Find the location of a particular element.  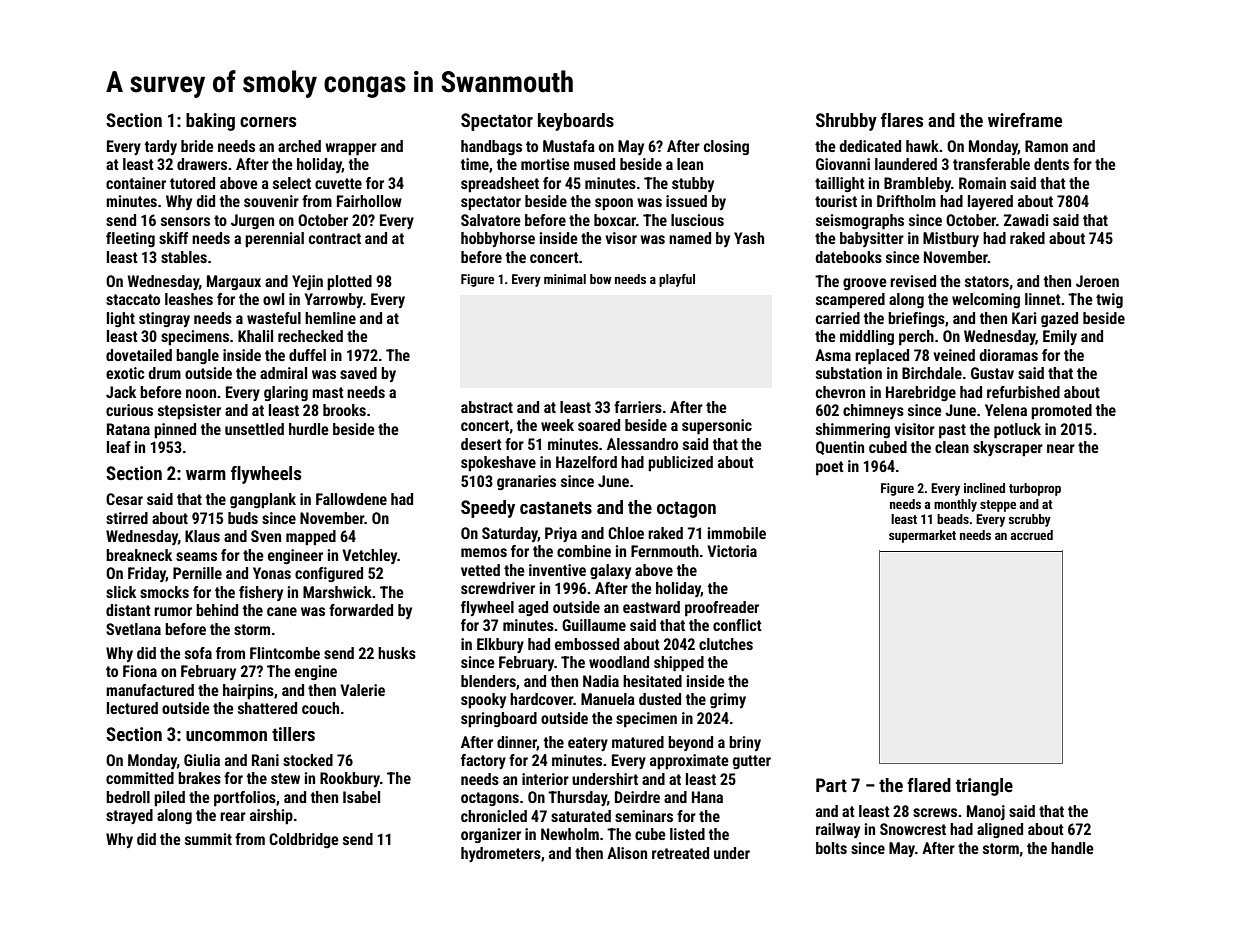

bolts is located at coordinates (831, 848).
